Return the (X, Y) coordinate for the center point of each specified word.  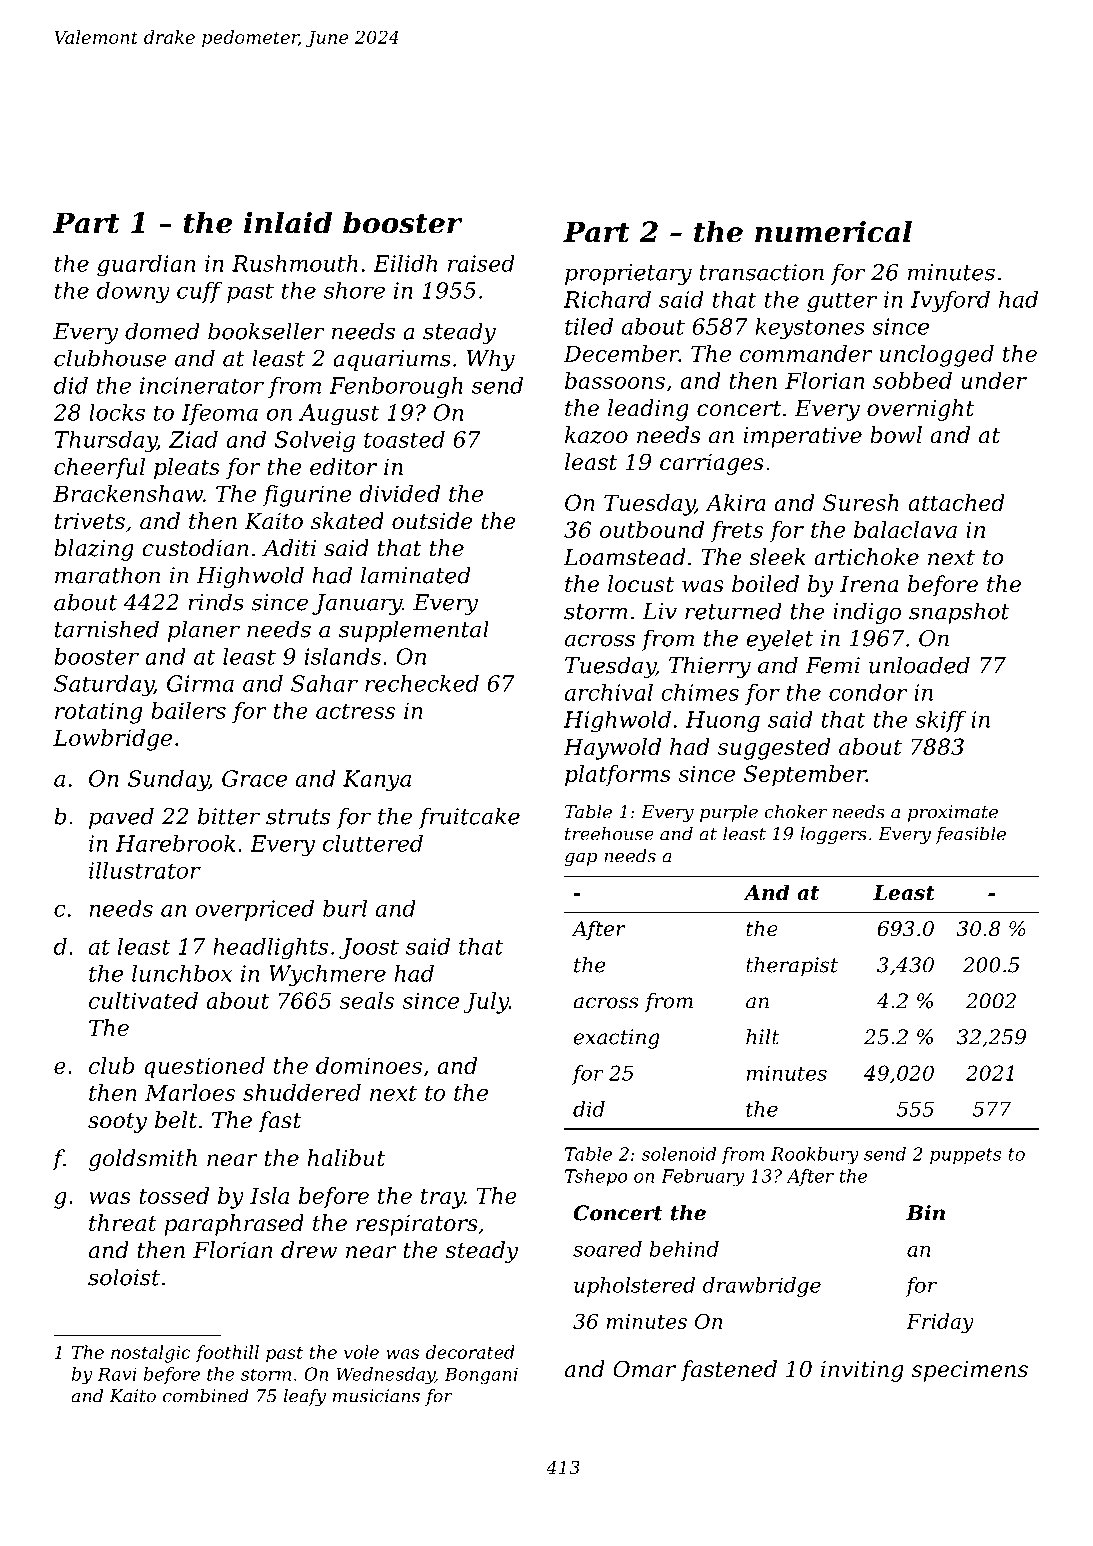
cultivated (143, 1000)
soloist (124, 1277)
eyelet (779, 640)
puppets (965, 1156)
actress (355, 711)
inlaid (288, 222)
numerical (833, 231)
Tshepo (596, 1177)
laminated (416, 575)
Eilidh (405, 263)
